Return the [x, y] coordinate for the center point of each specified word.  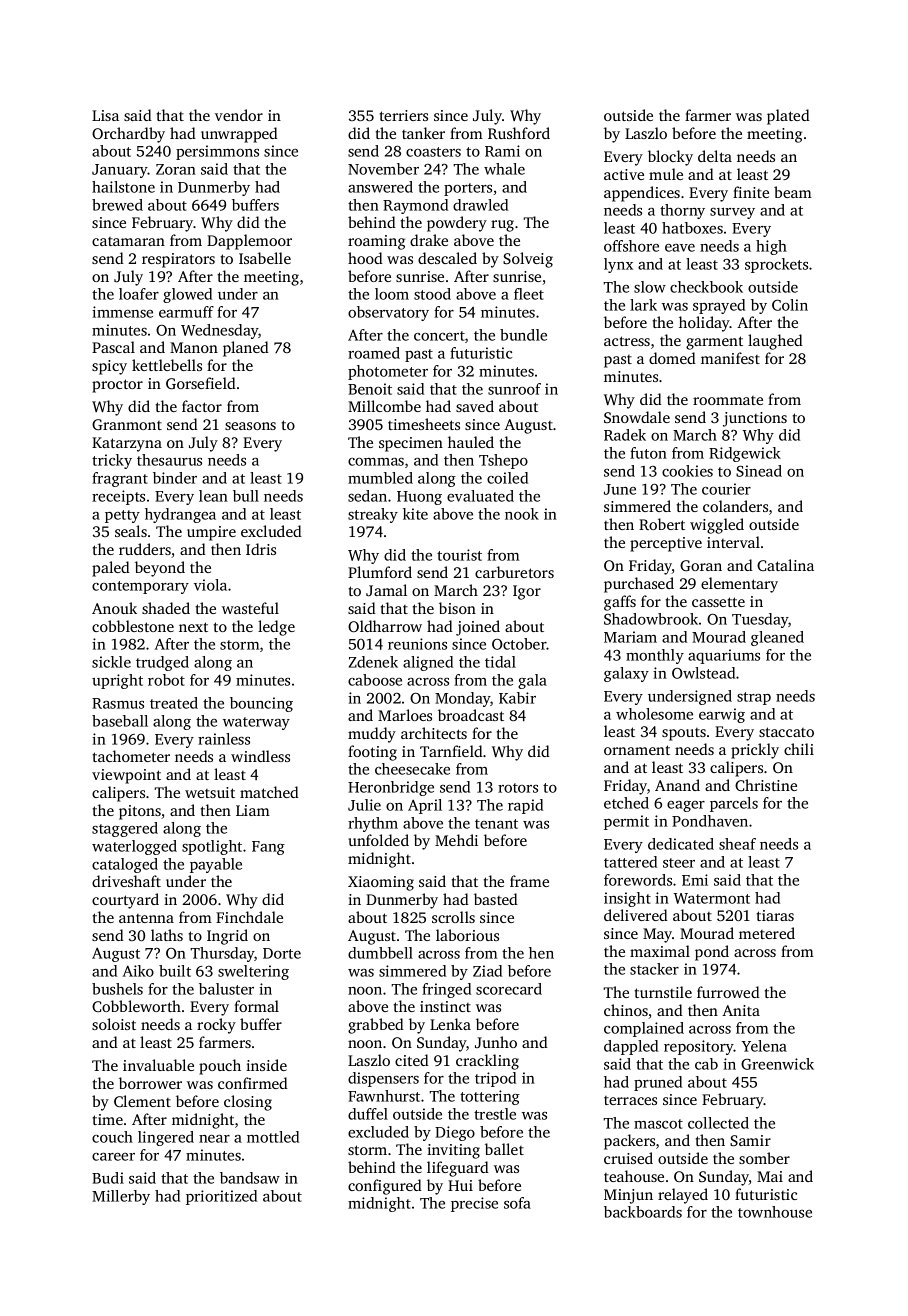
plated [788, 117]
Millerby [121, 1197]
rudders [145, 549]
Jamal [386, 590]
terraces [630, 1100]
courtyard [125, 901]
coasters [433, 152]
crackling [487, 1062]
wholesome [654, 714]
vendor [239, 115]
